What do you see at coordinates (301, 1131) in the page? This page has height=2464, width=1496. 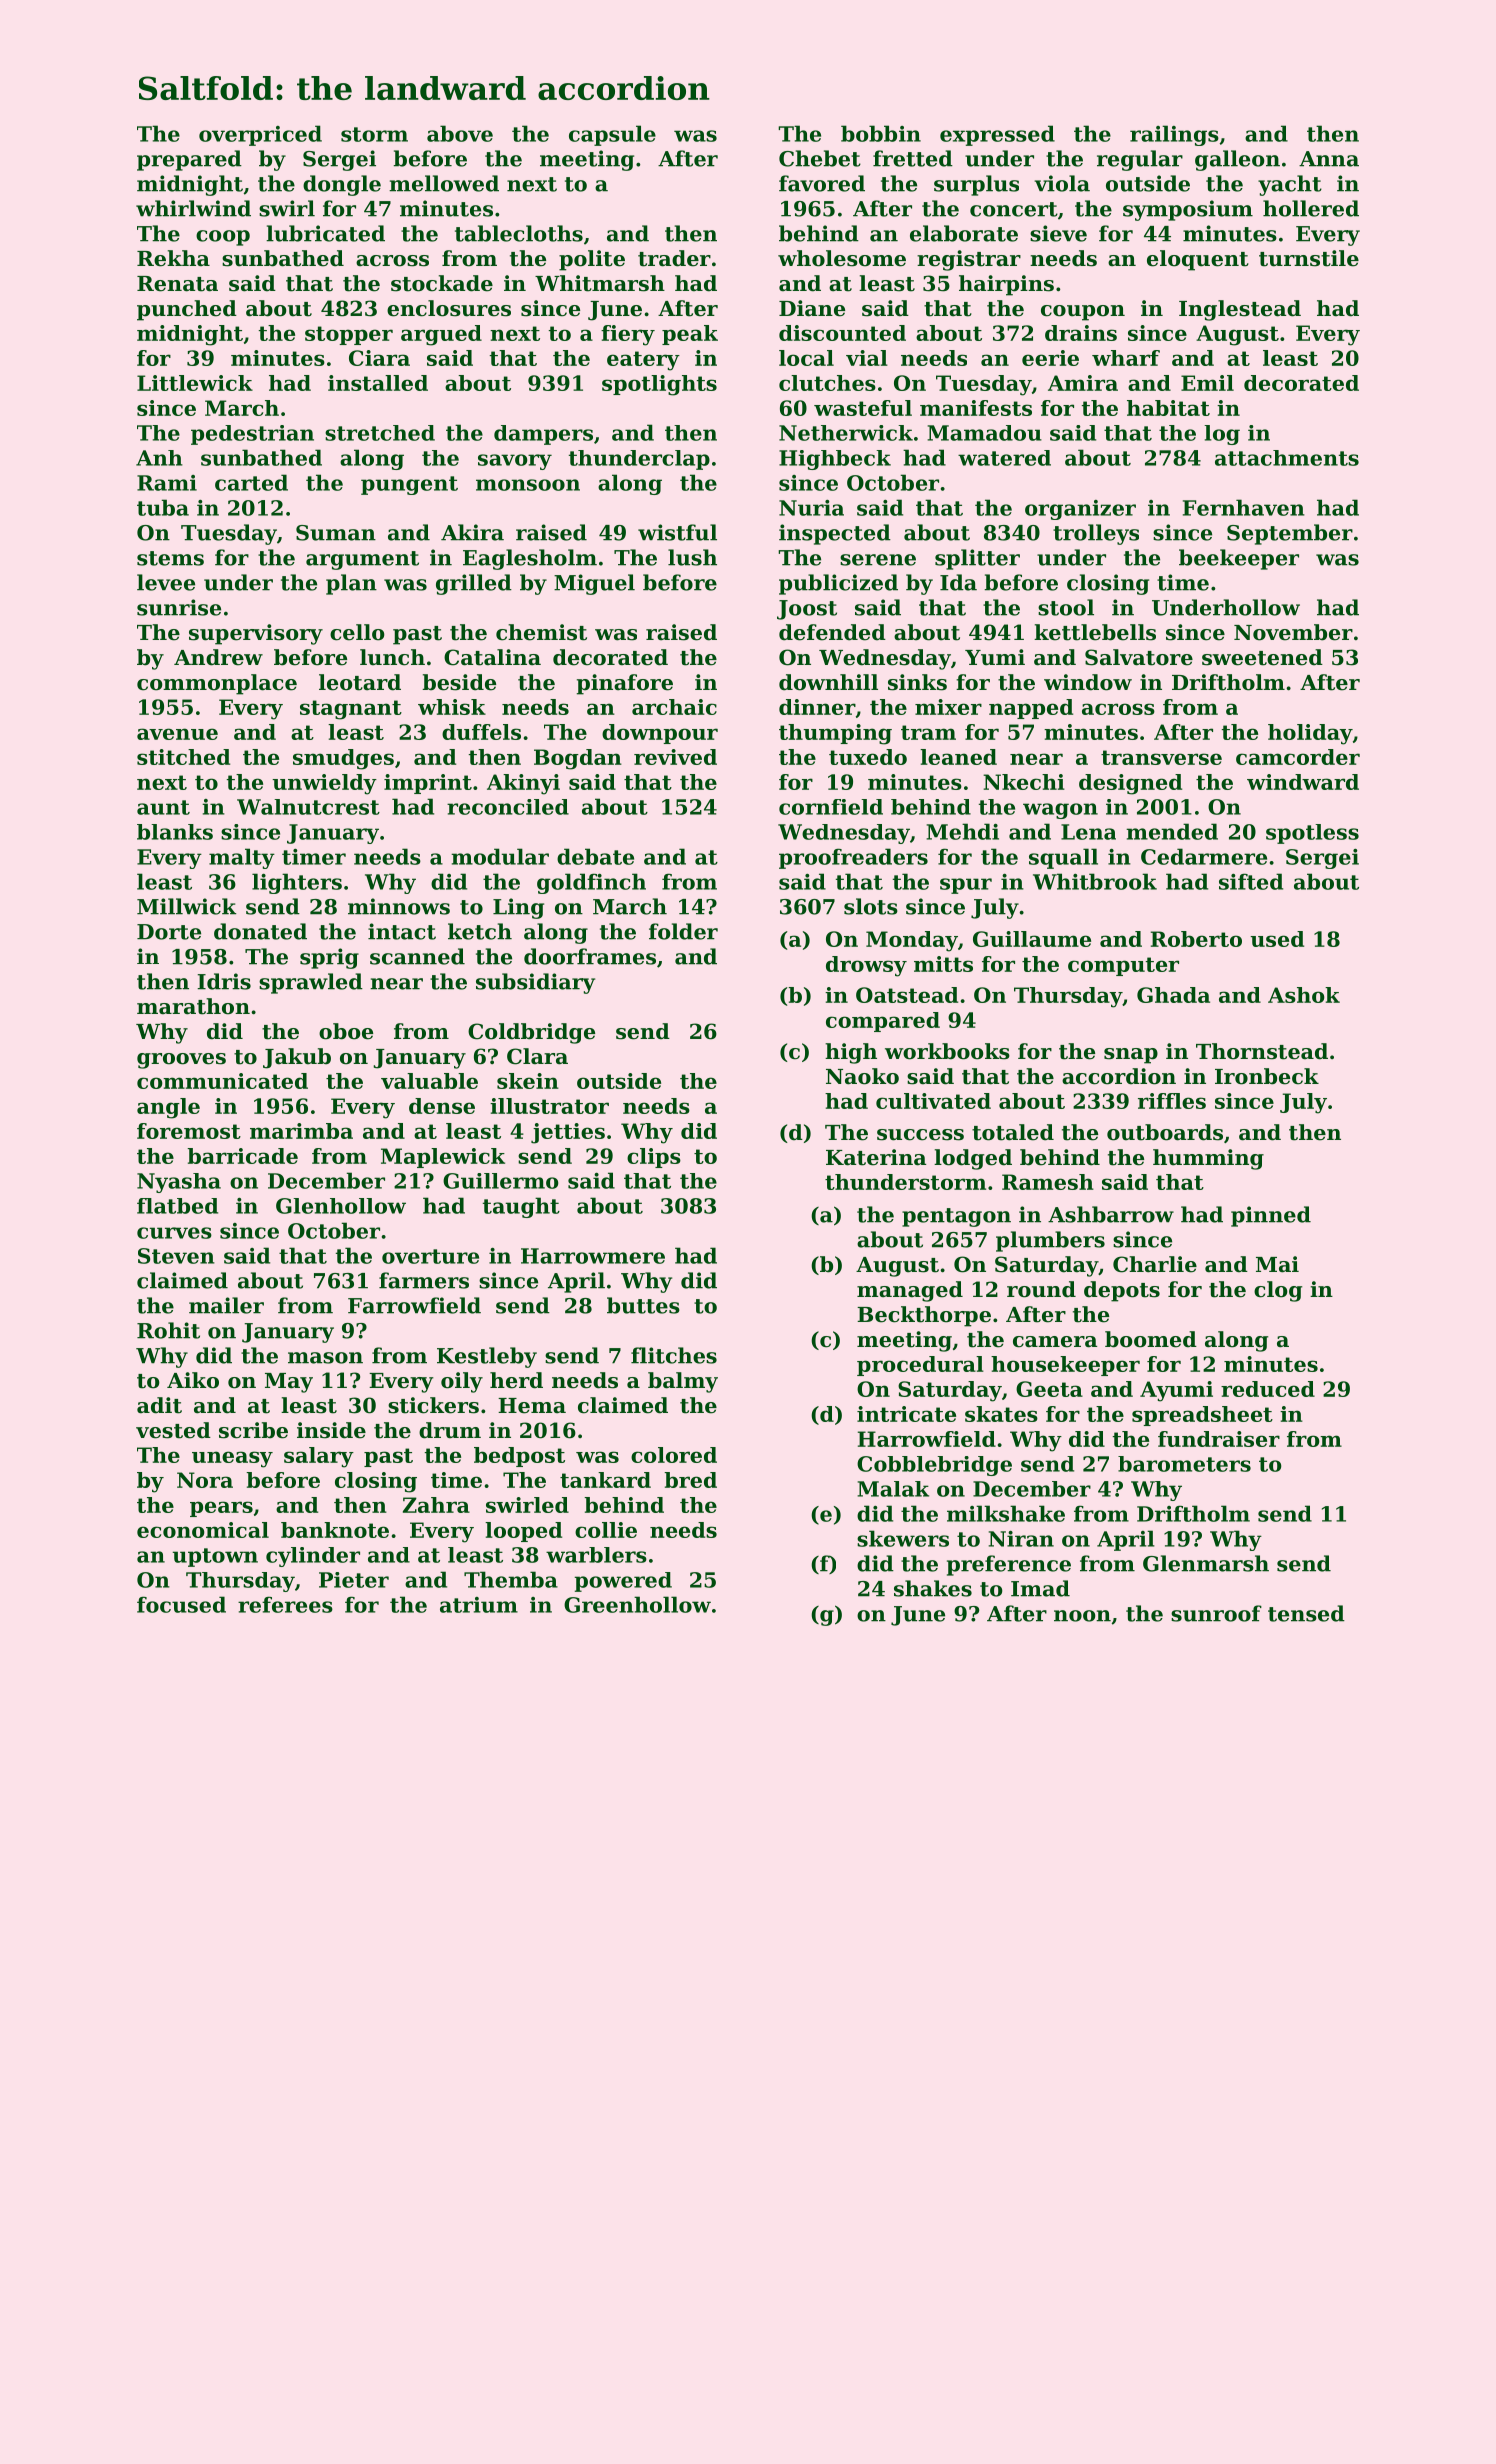 I see `marimba` at bounding box center [301, 1131].
